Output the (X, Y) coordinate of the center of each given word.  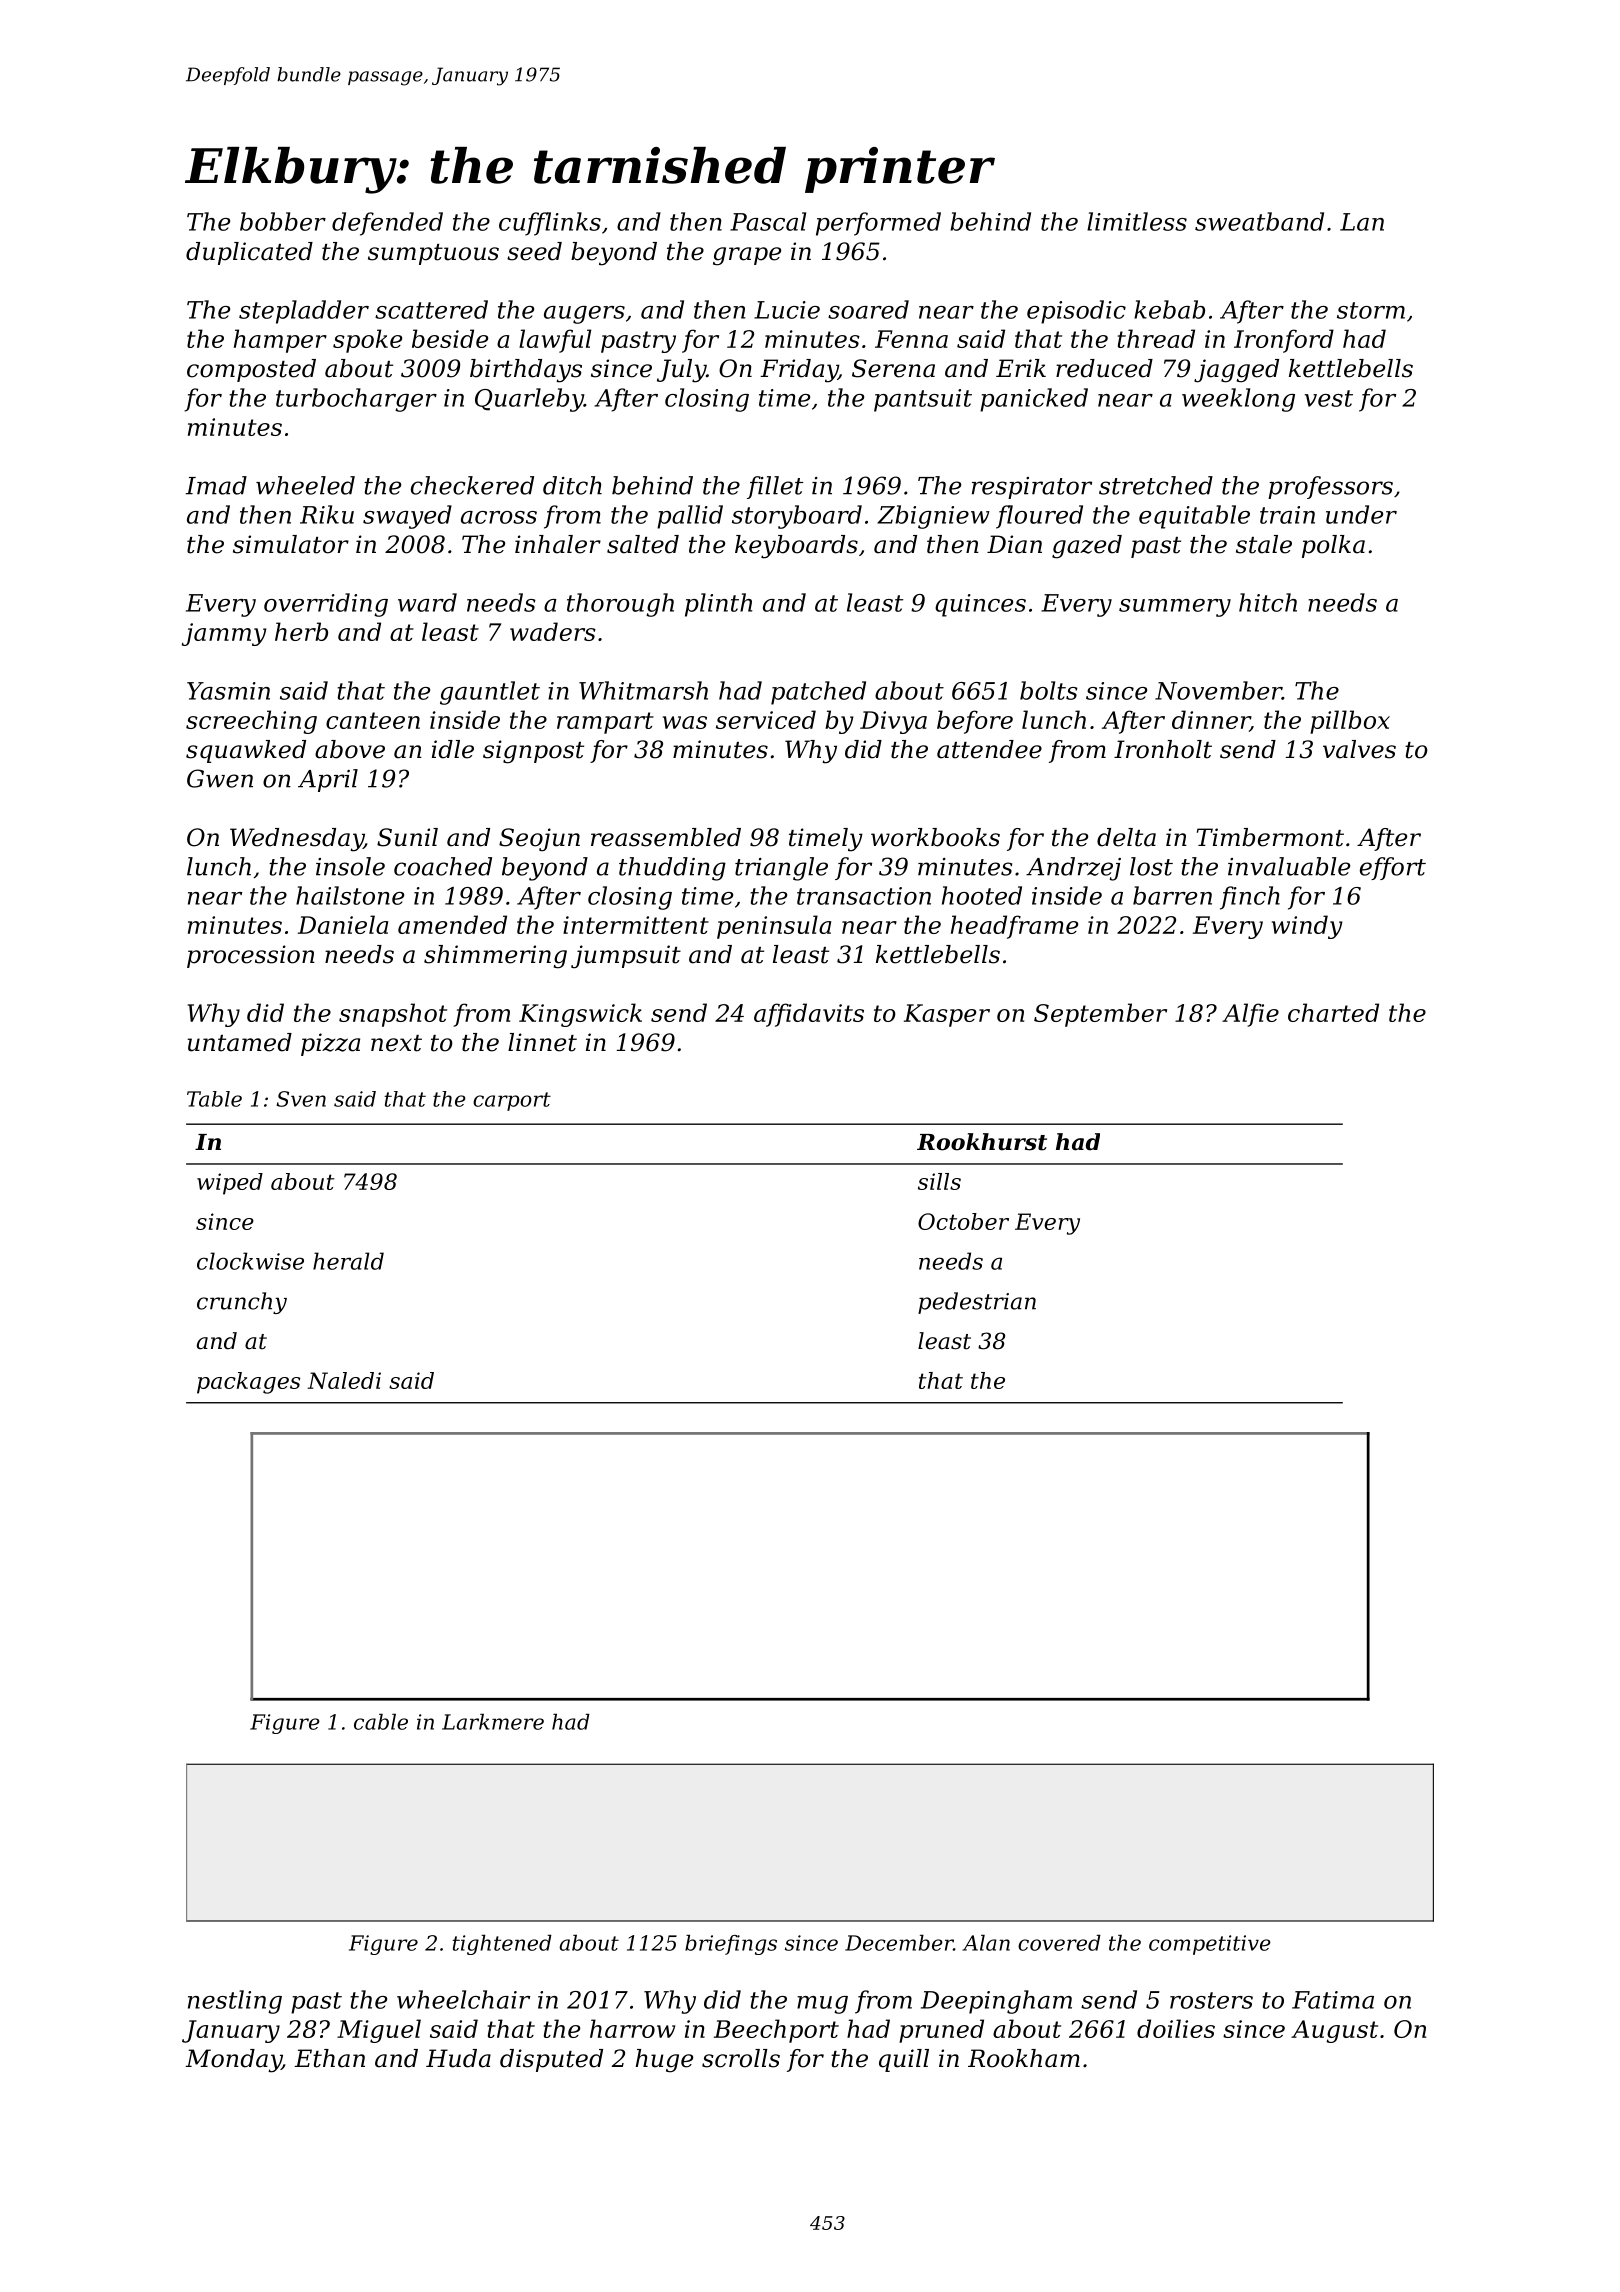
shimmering (495, 957)
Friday (799, 371)
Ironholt (1163, 749)
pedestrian (977, 1303)
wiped (230, 1184)
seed (534, 251)
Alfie (1250, 1015)
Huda (458, 2058)
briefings (731, 1945)
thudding (672, 869)
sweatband (1259, 221)
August (1334, 2031)
